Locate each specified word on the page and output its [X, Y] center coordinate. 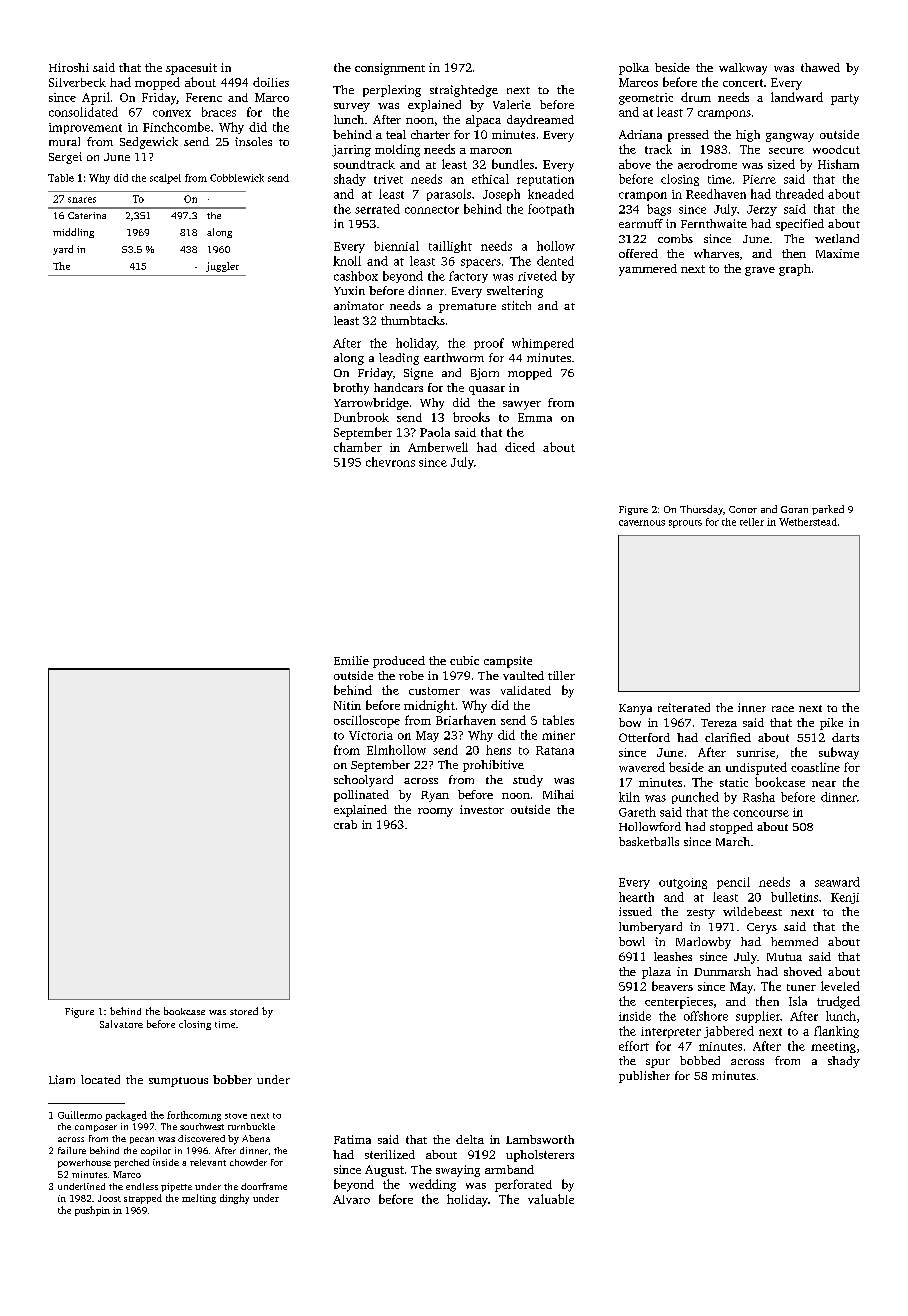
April [96, 98]
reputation [545, 180]
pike [831, 724]
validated [526, 690]
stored [244, 1011]
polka [634, 69]
